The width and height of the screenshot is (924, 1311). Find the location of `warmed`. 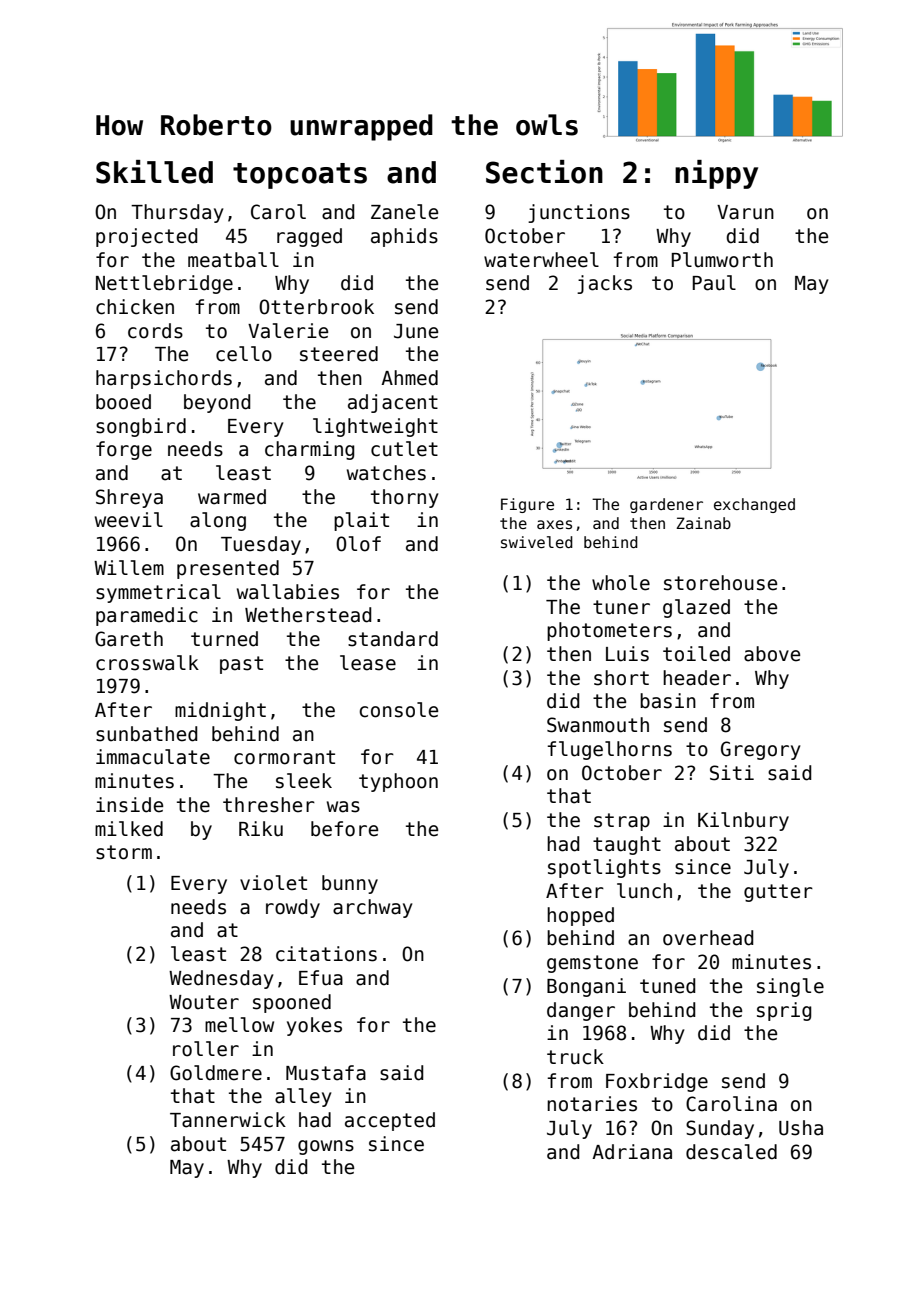

warmed is located at coordinates (232, 497).
